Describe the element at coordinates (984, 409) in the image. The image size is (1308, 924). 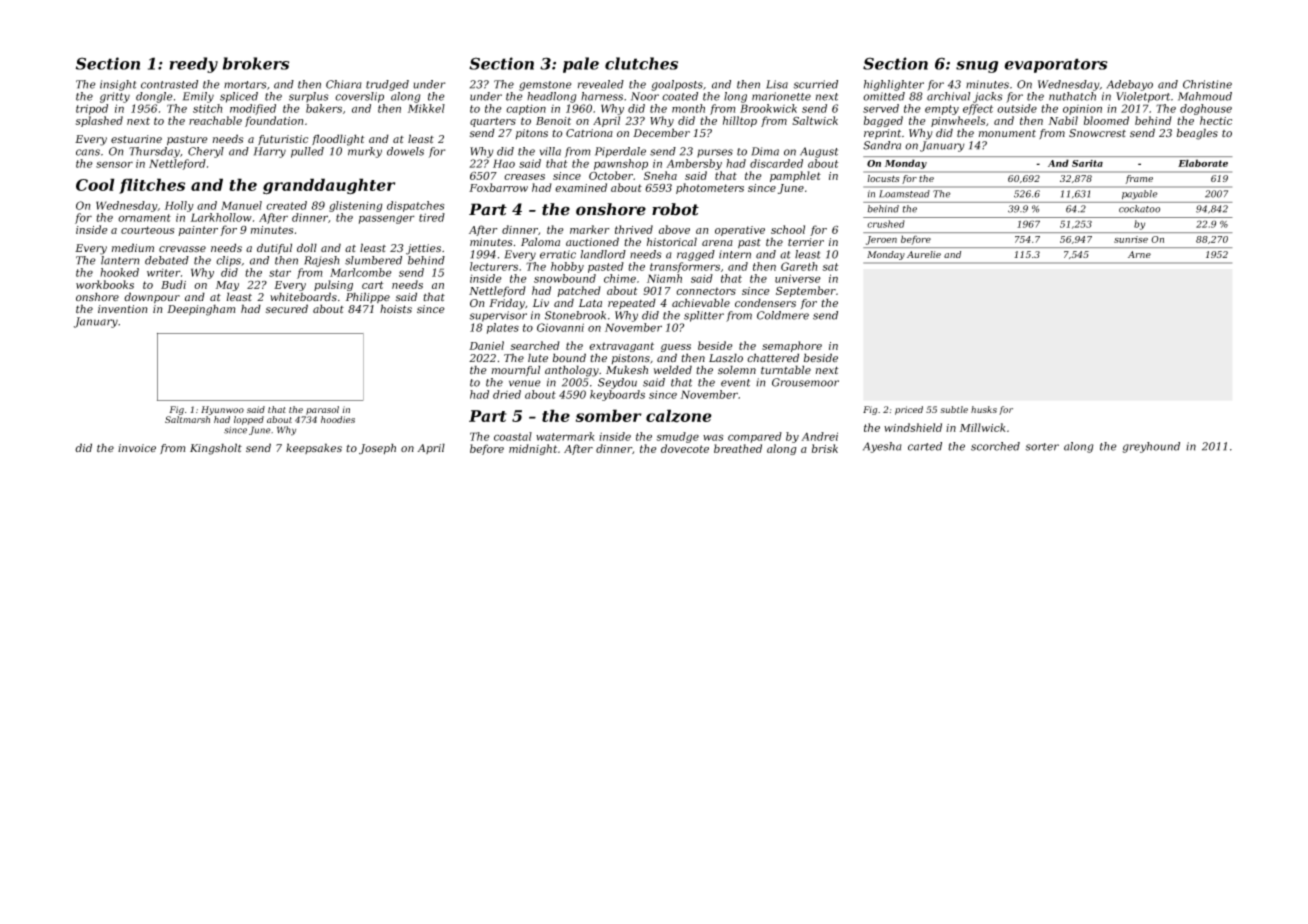
I see `husks` at that location.
